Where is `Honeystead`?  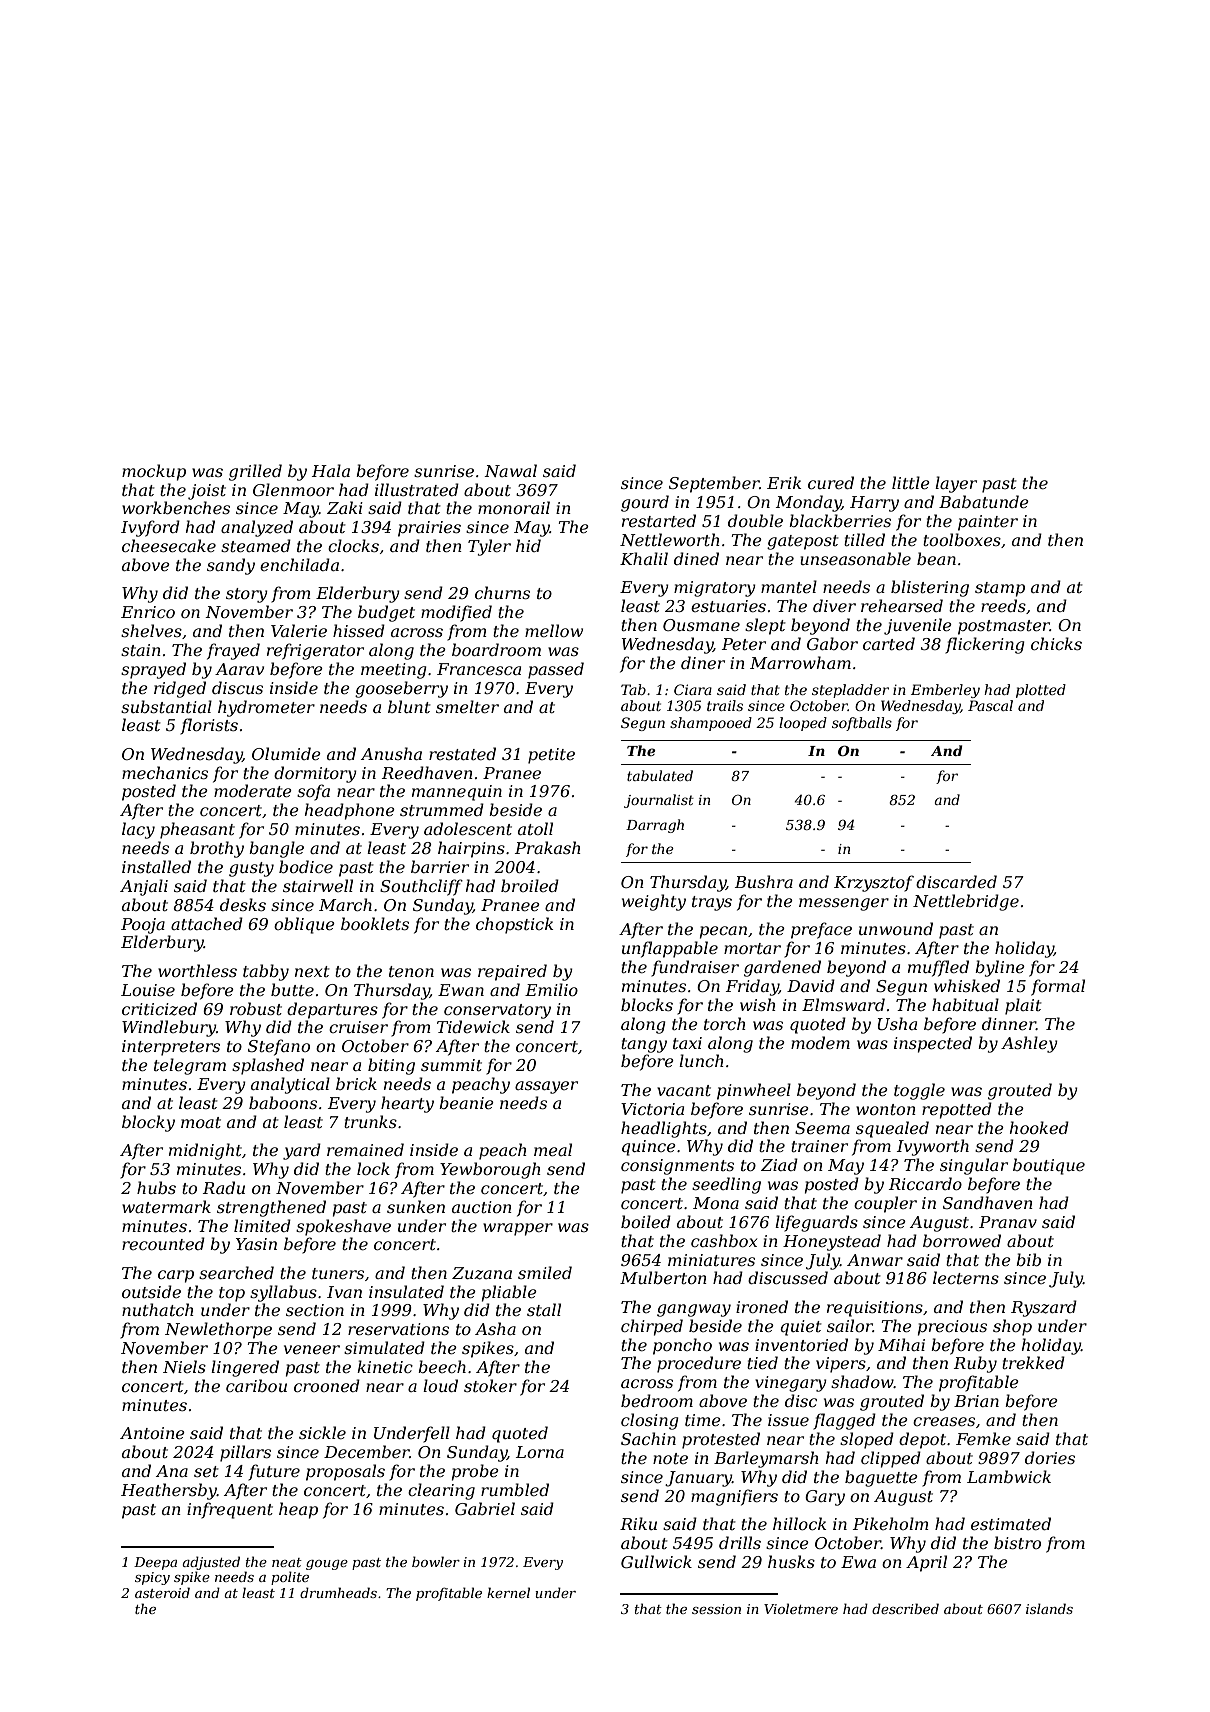 Honeystead is located at coordinates (832, 1242).
